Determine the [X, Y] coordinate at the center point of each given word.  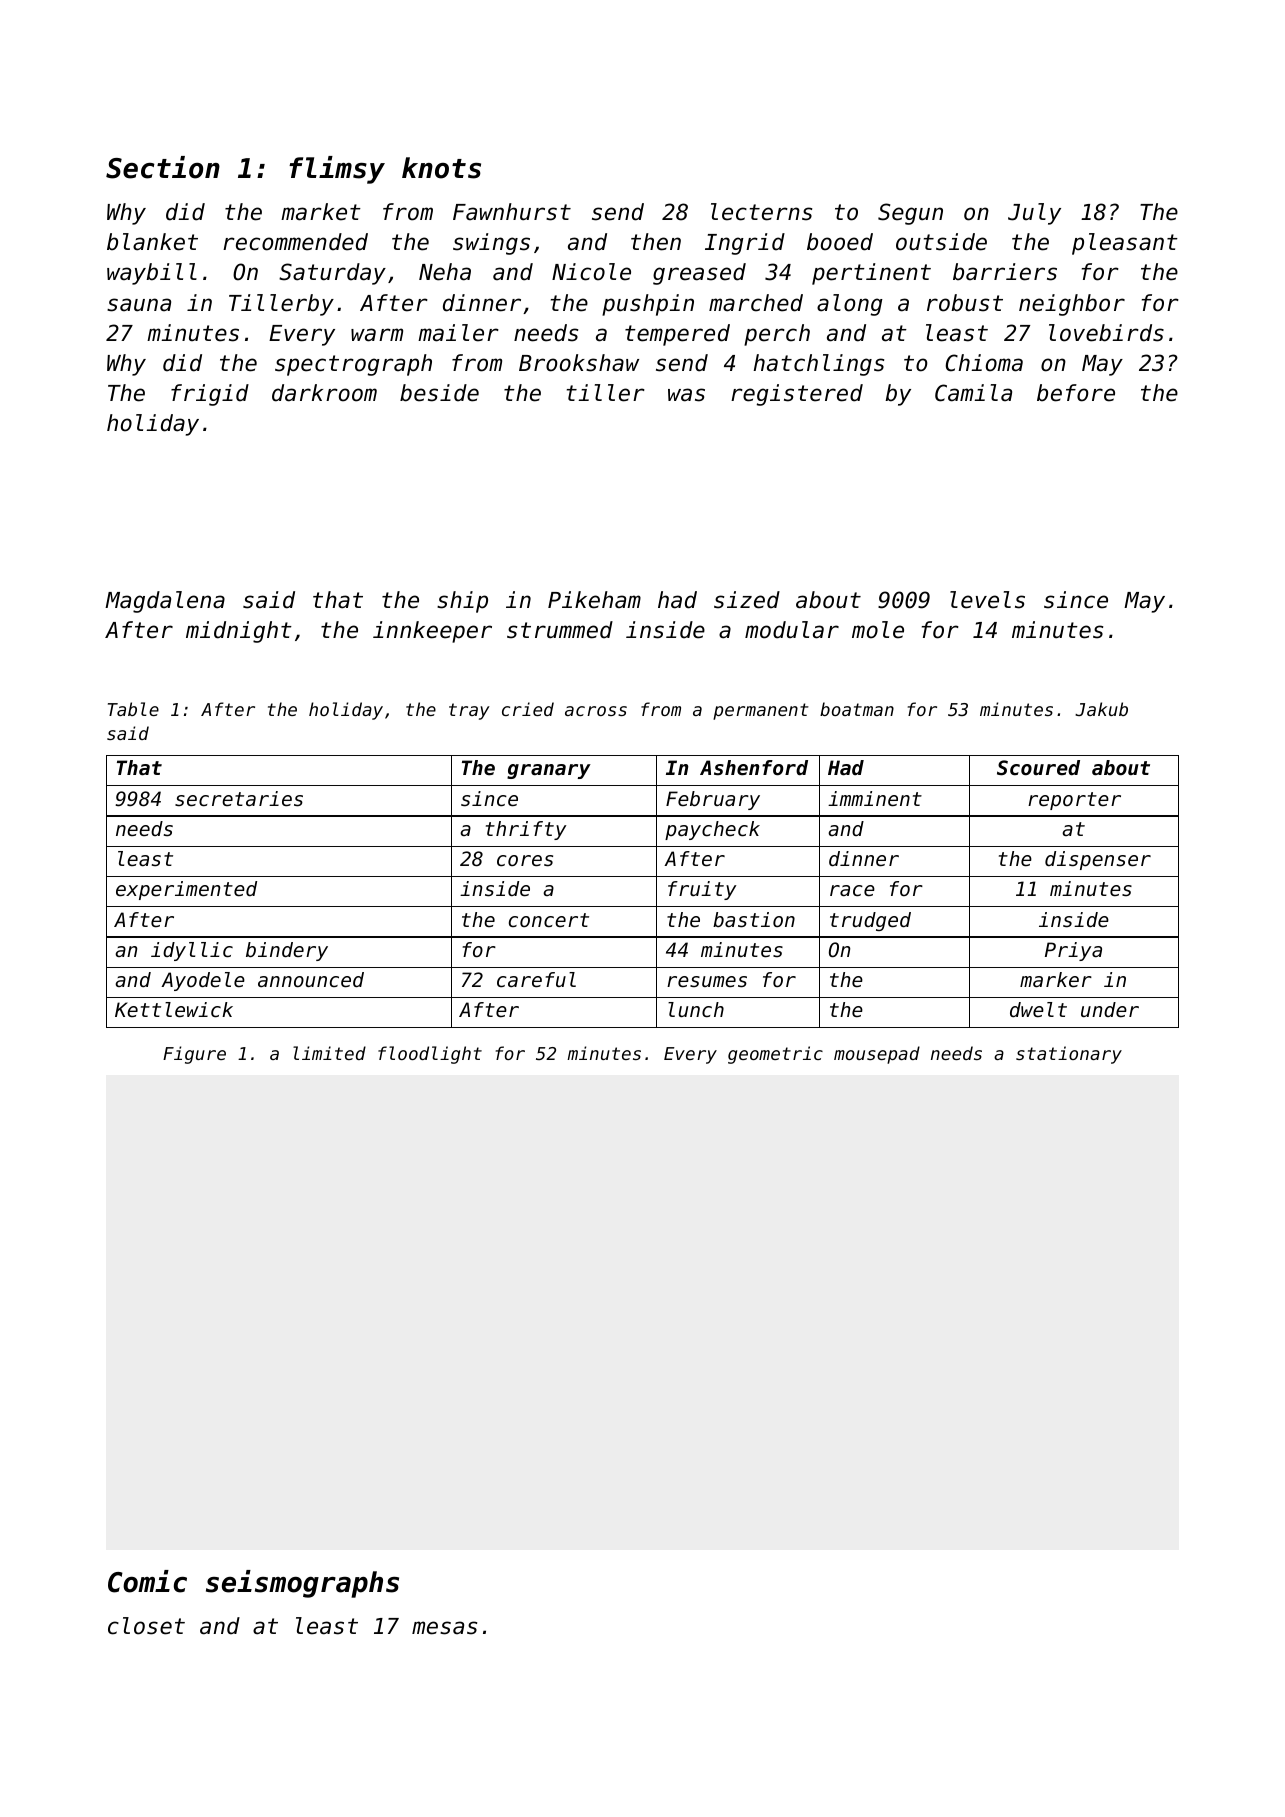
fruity [702, 890]
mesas [444, 1628]
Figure [194, 1055]
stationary [1069, 1055]
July [1034, 214]
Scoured [1038, 768]
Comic [147, 1581]
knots [441, 168]
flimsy [337, 170]
